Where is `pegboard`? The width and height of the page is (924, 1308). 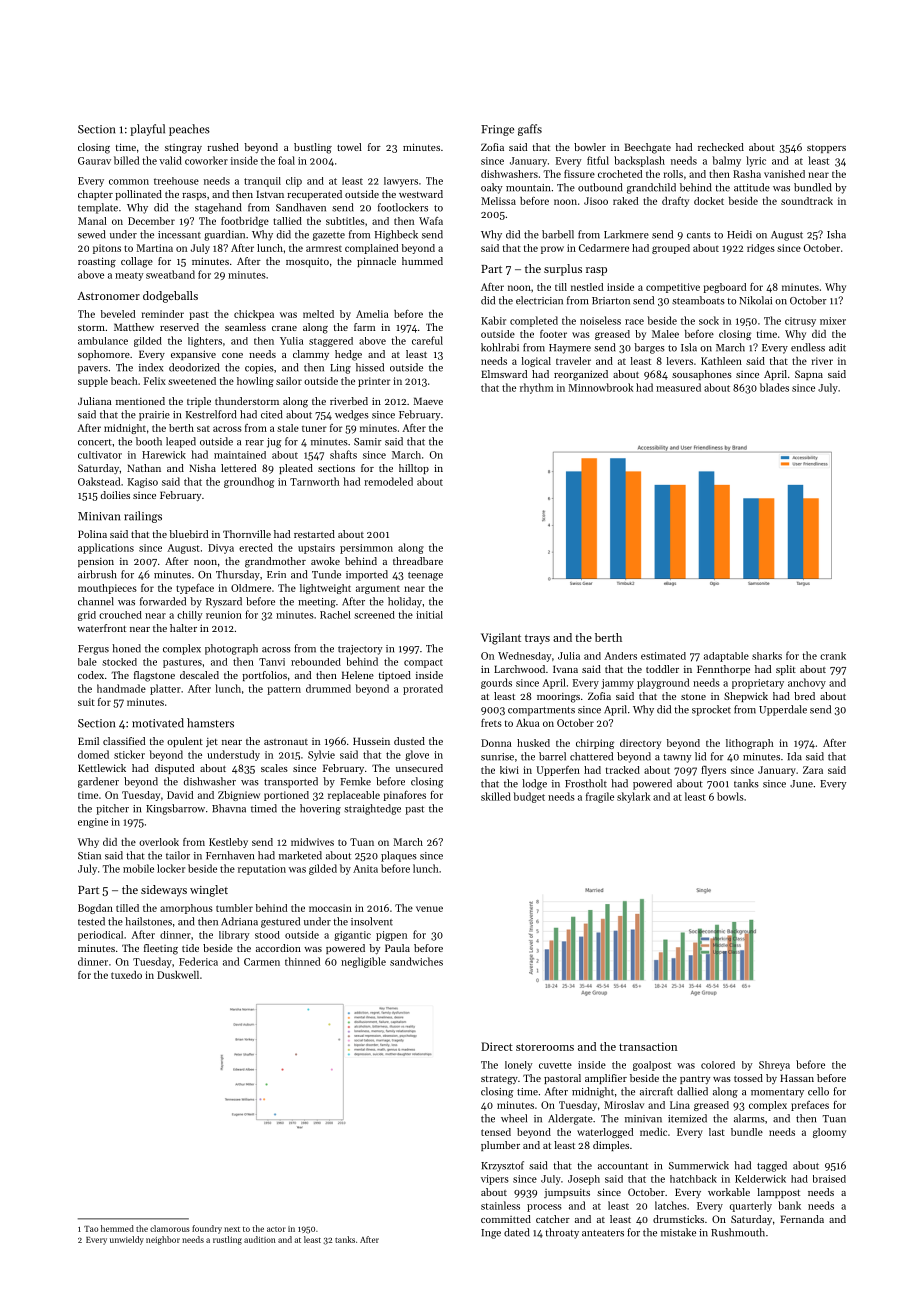 pegboard is located at coordinates (725, 288).
